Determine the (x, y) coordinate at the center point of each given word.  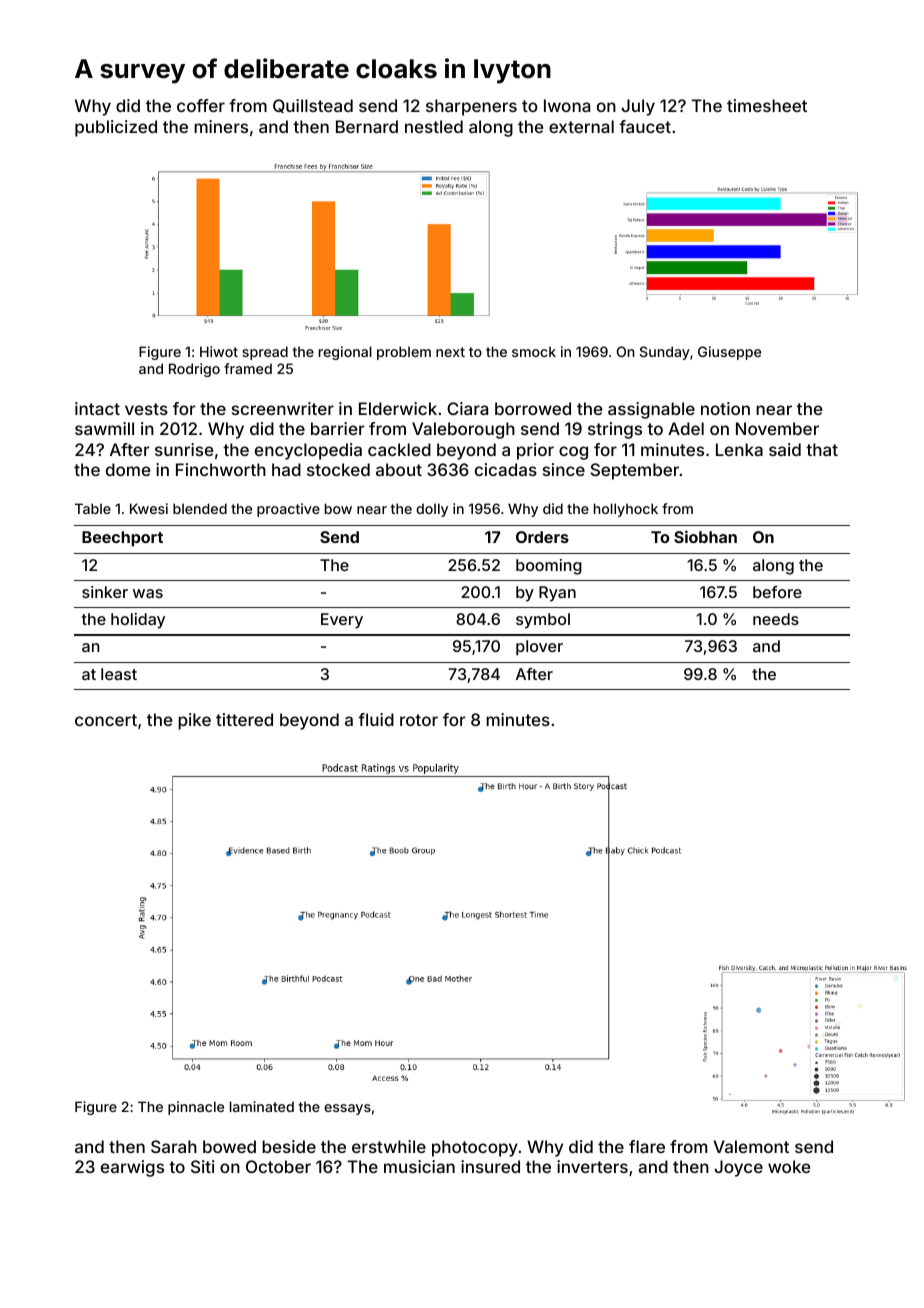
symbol (543, 621)
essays (347, 1109)
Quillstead (313, 106)
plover (539, 648)
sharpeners (471, 107)
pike (194, 721)
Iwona (567, 105)
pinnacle (196, 1108)
